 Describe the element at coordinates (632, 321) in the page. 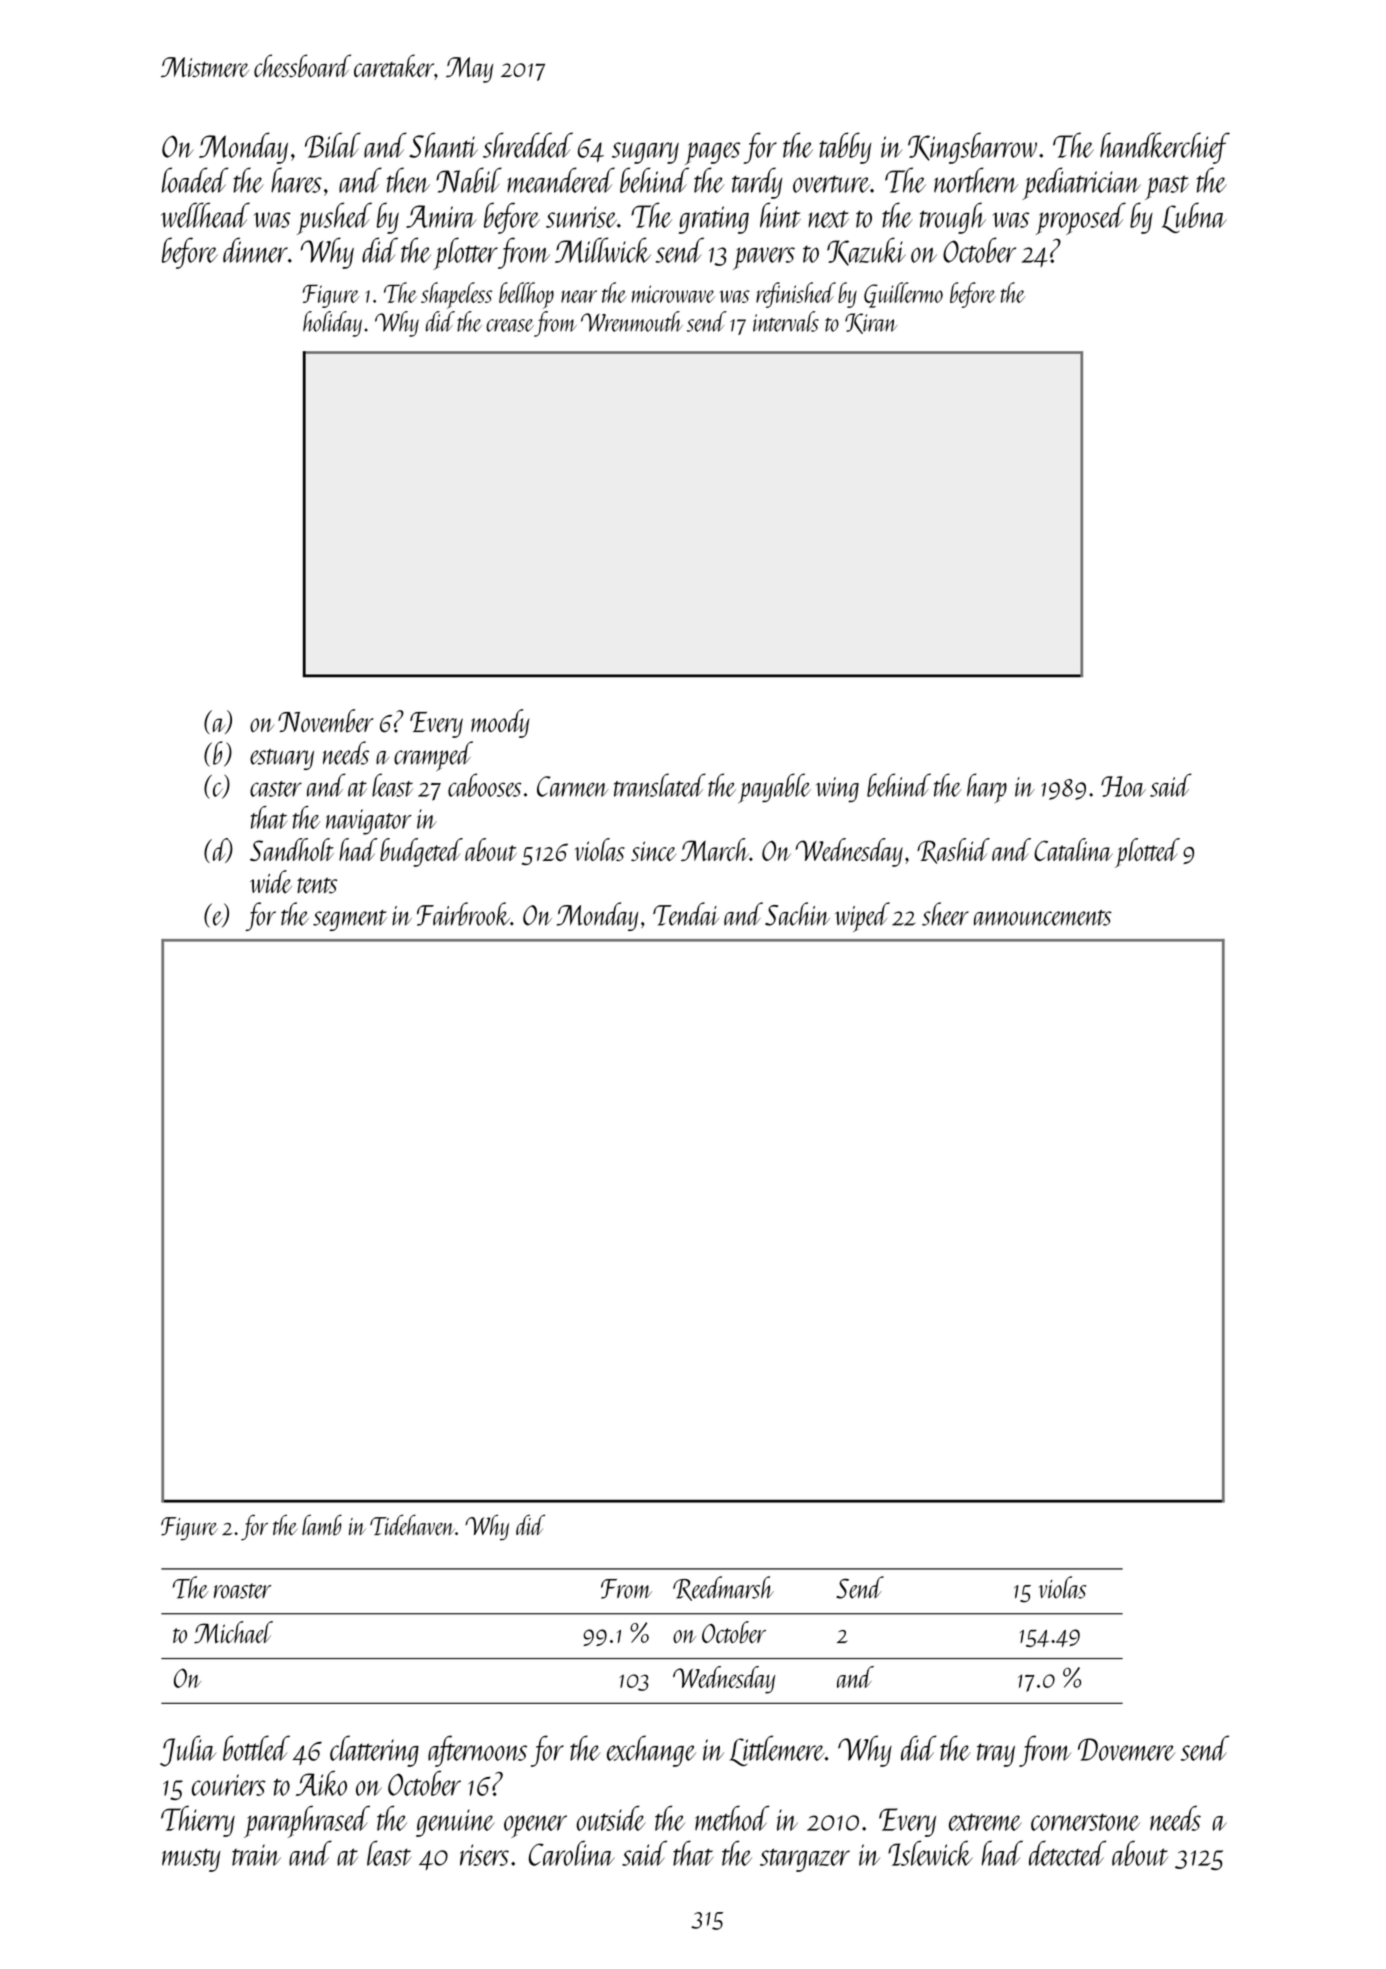

I see `Wrenmouth` at that location.
